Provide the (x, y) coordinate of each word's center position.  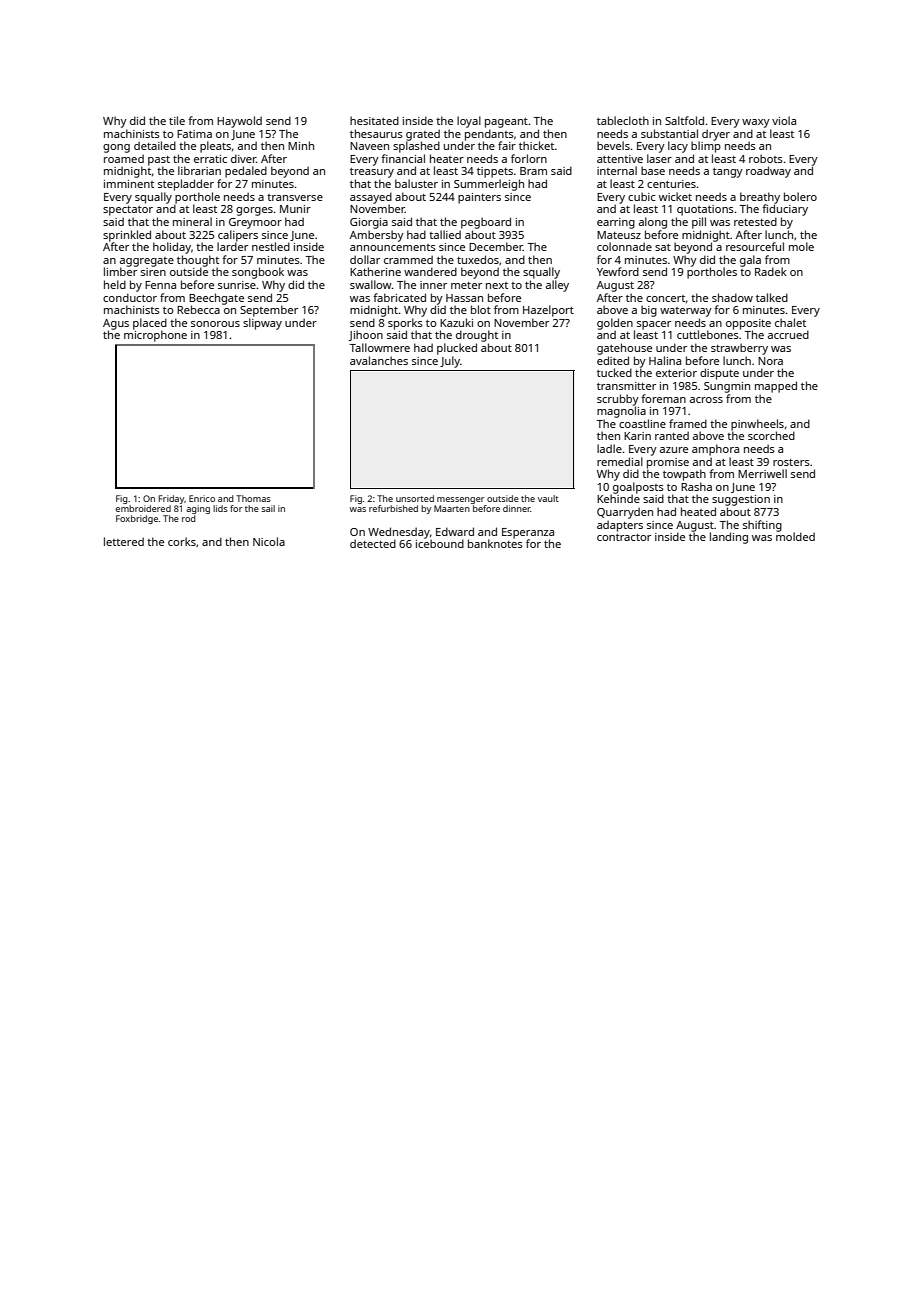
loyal (469, 122)
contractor (624, 537)
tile (177, 120)
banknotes (495, 543)
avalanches (379, 360)
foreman (663, 398)
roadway (768, 172)
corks (182, 541)
